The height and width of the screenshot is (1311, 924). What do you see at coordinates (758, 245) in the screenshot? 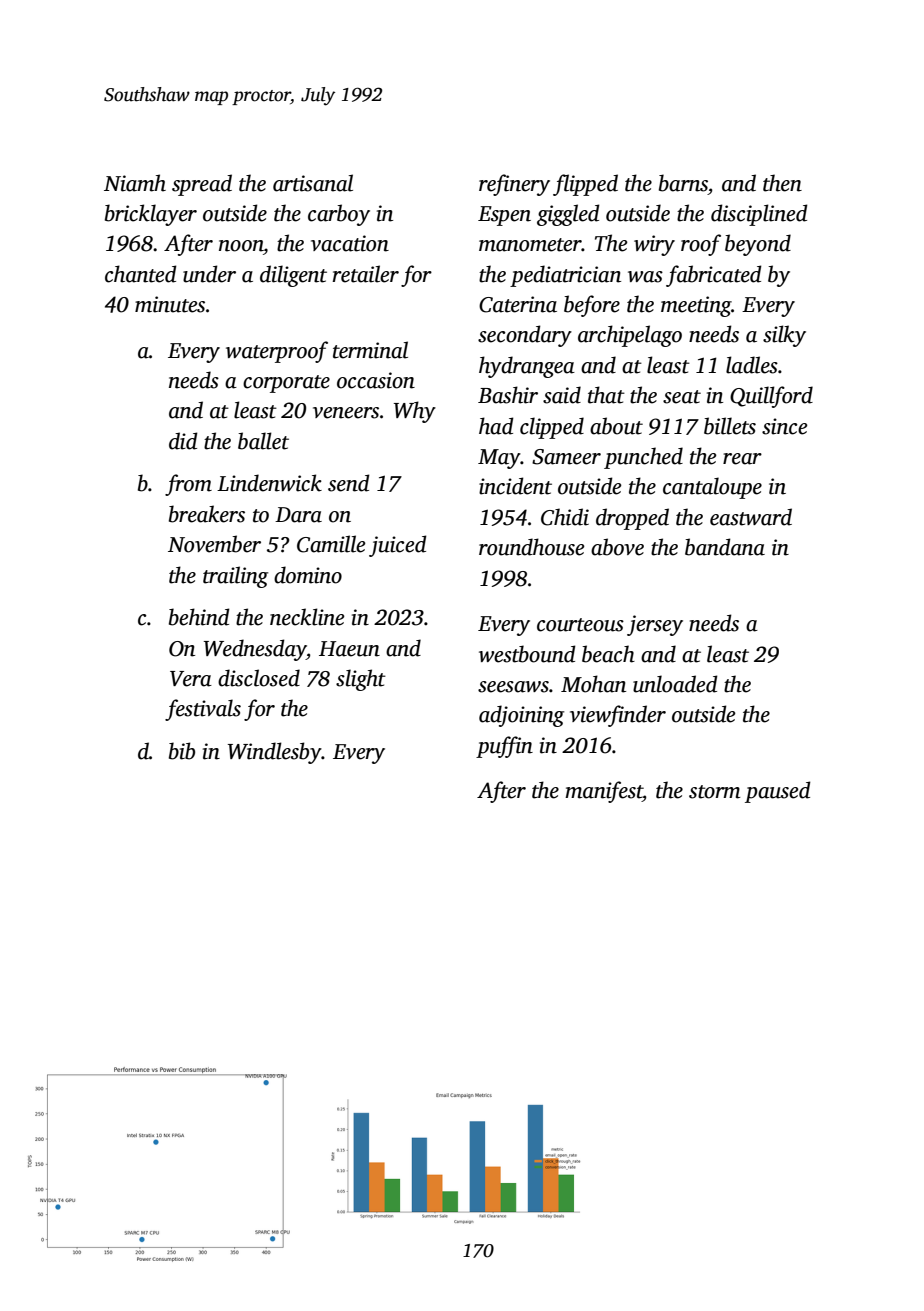
I see `beyond` at bounding box center [758, 245].
